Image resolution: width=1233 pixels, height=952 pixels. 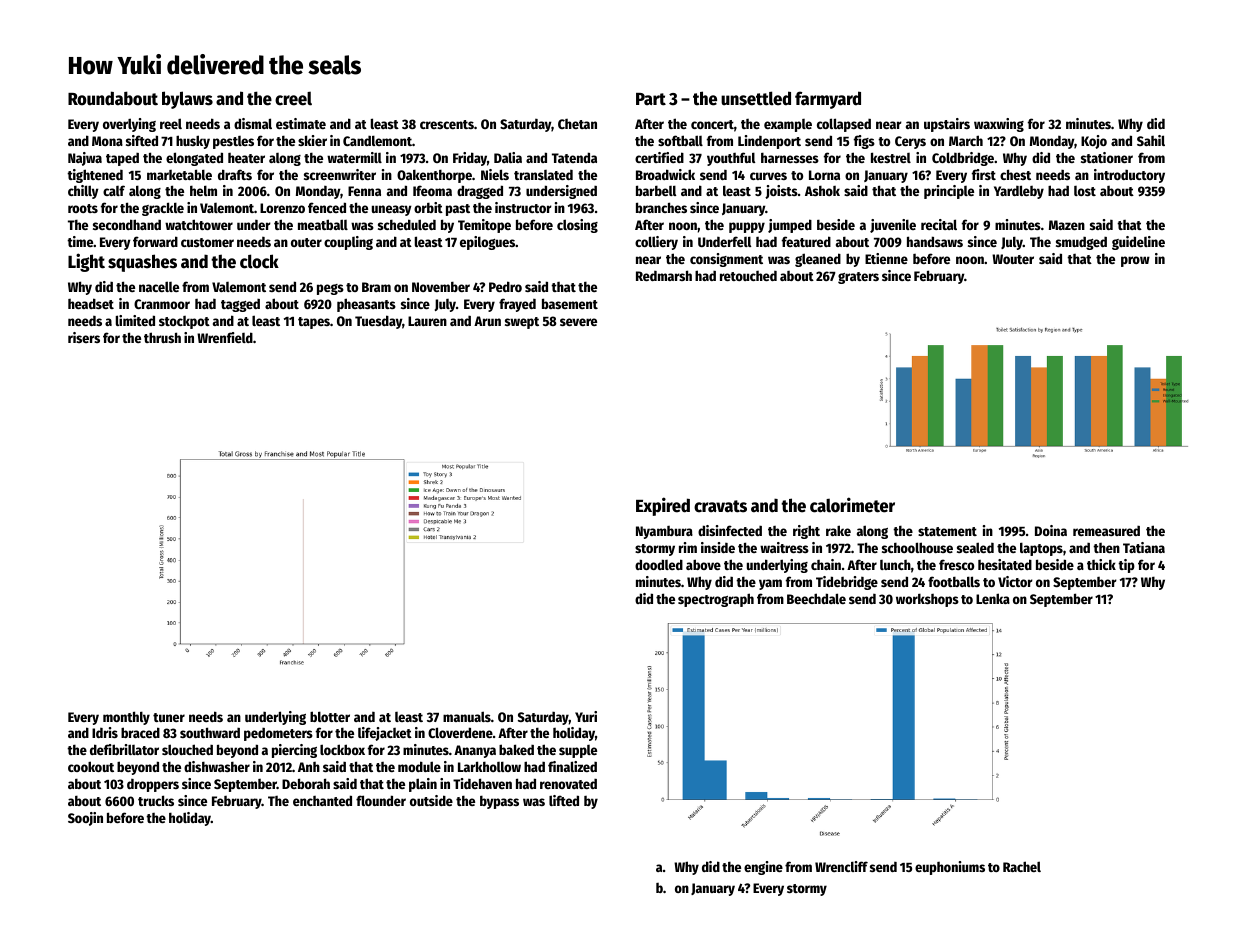 I want to click on prow, so click(x=1135, y=261).
